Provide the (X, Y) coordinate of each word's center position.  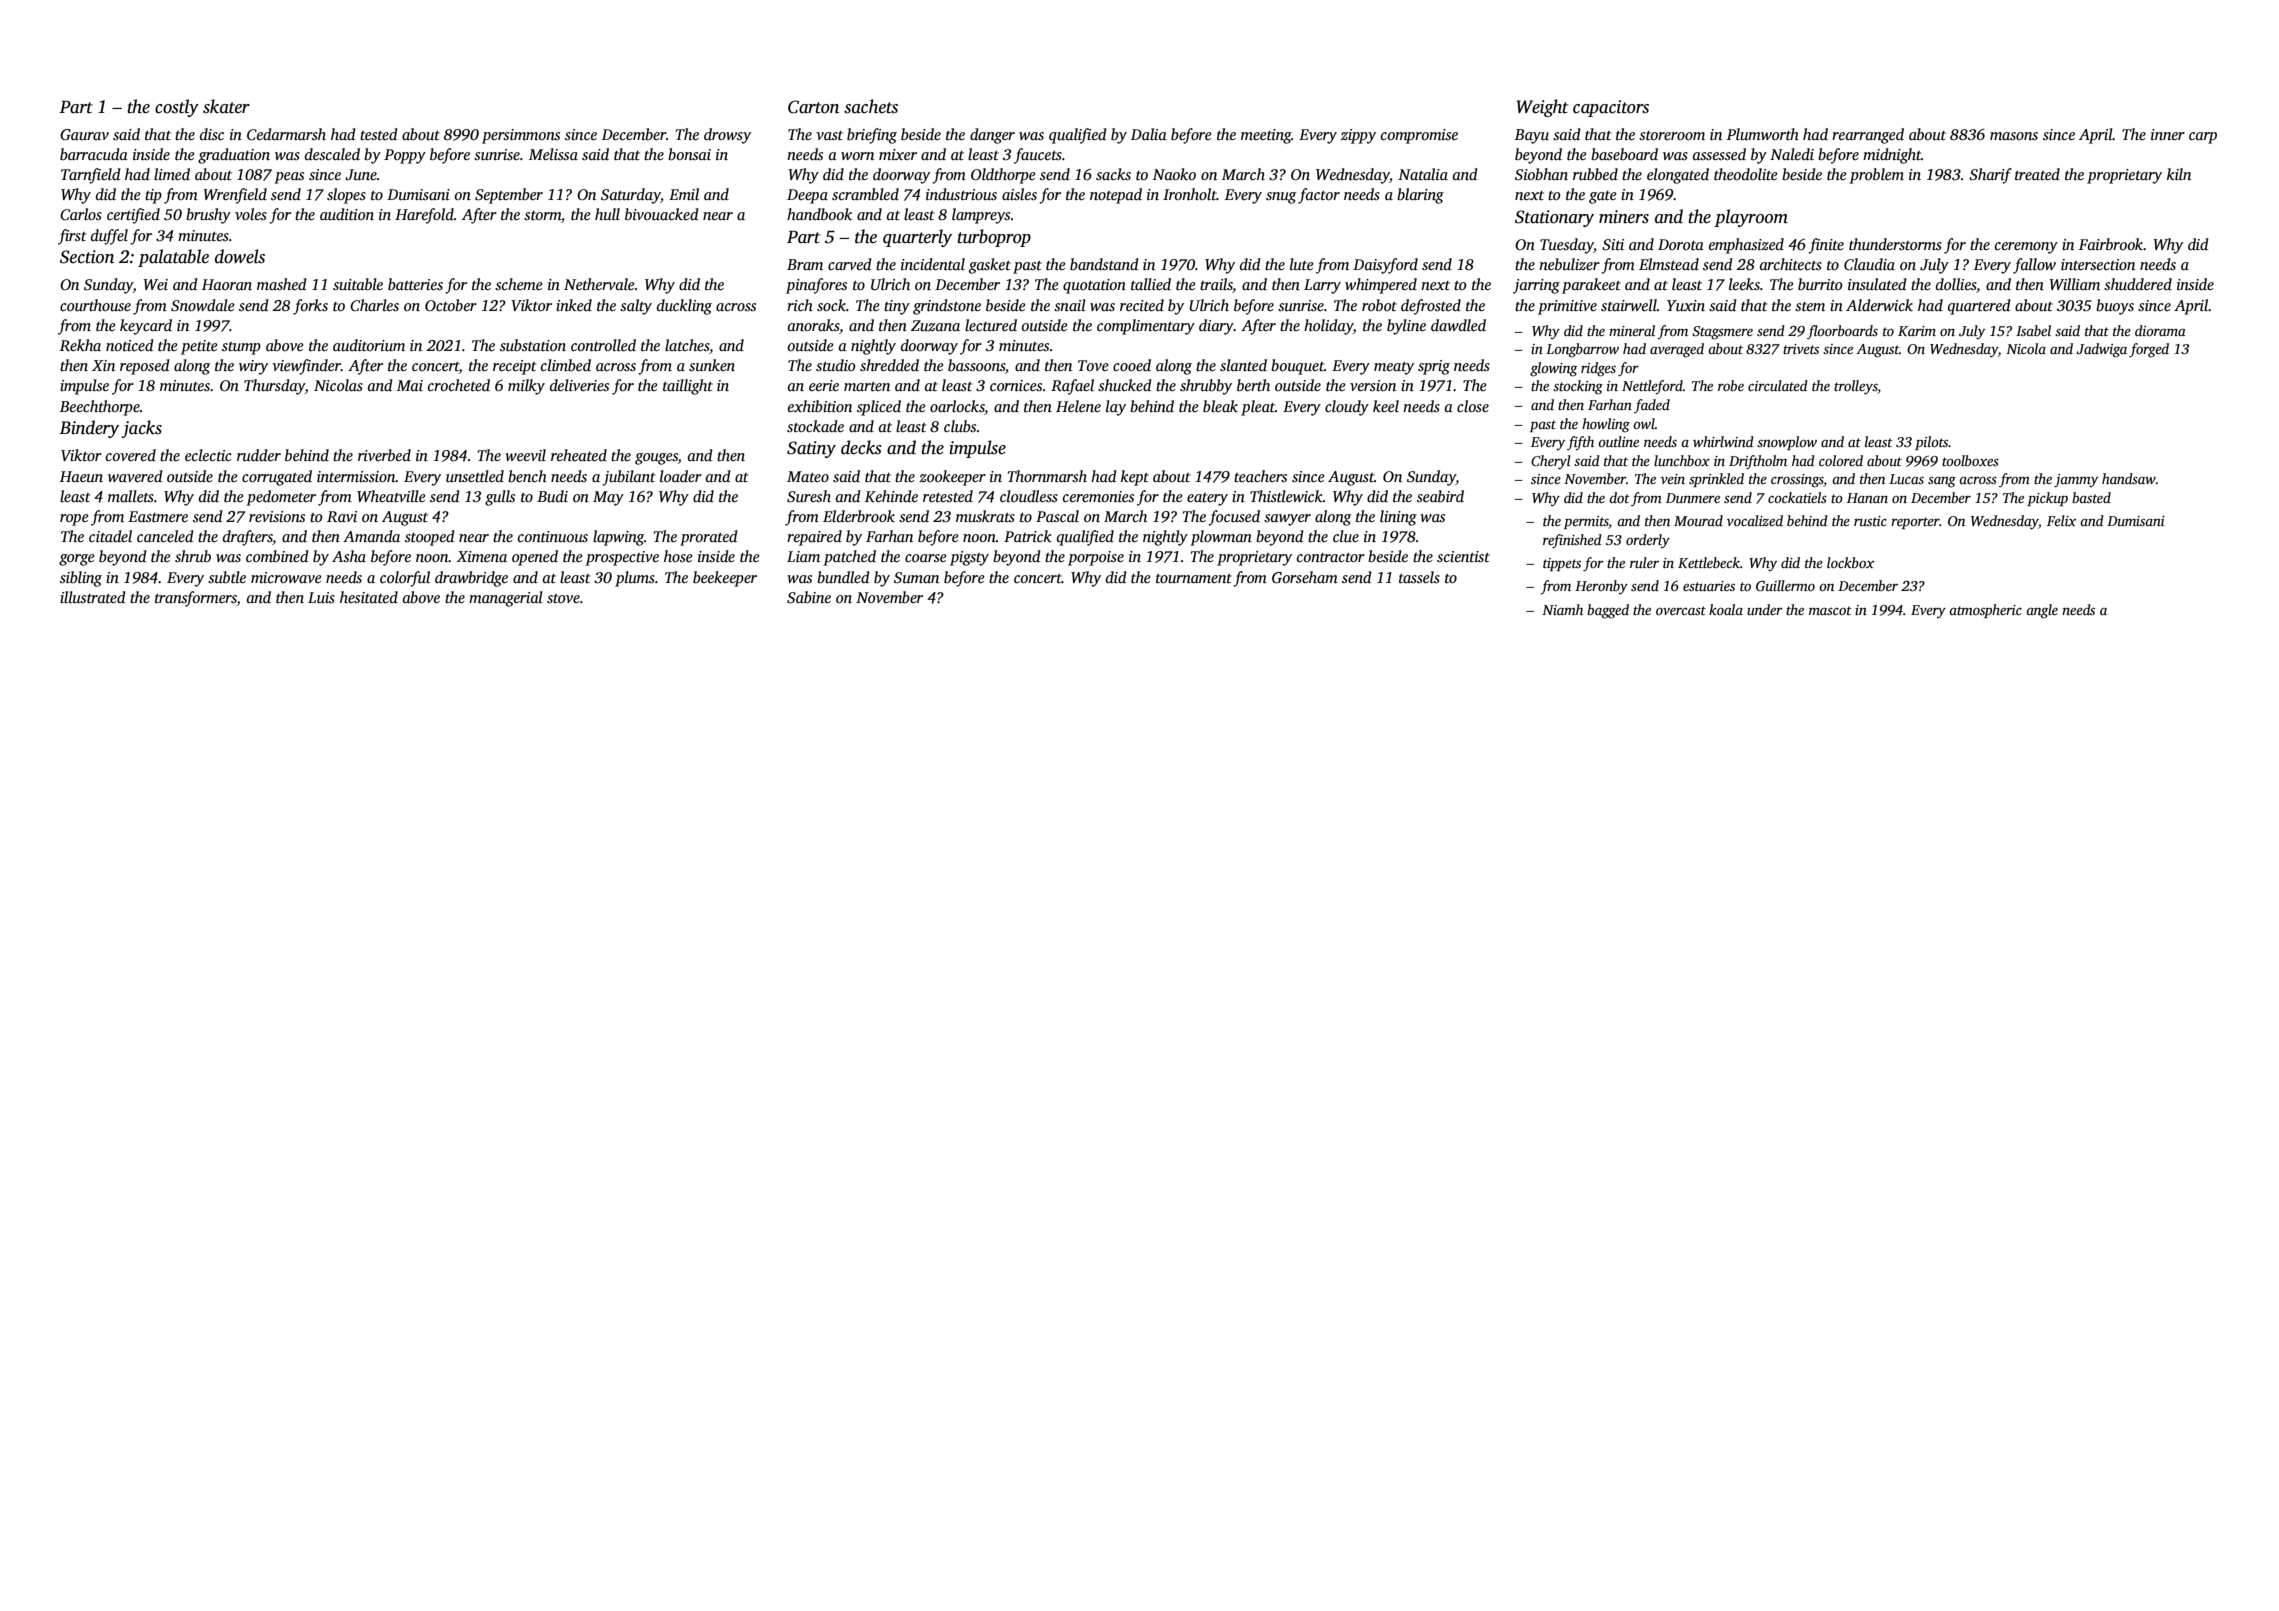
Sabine (809, 597)
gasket (990, 266)
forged (2149, 350)
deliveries (579, 385)
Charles (374, 305)
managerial (506, 599)
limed (172, 174)
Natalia (1423, 174)
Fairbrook (2111, 244)
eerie (824, 385)
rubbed (1595, 174)
